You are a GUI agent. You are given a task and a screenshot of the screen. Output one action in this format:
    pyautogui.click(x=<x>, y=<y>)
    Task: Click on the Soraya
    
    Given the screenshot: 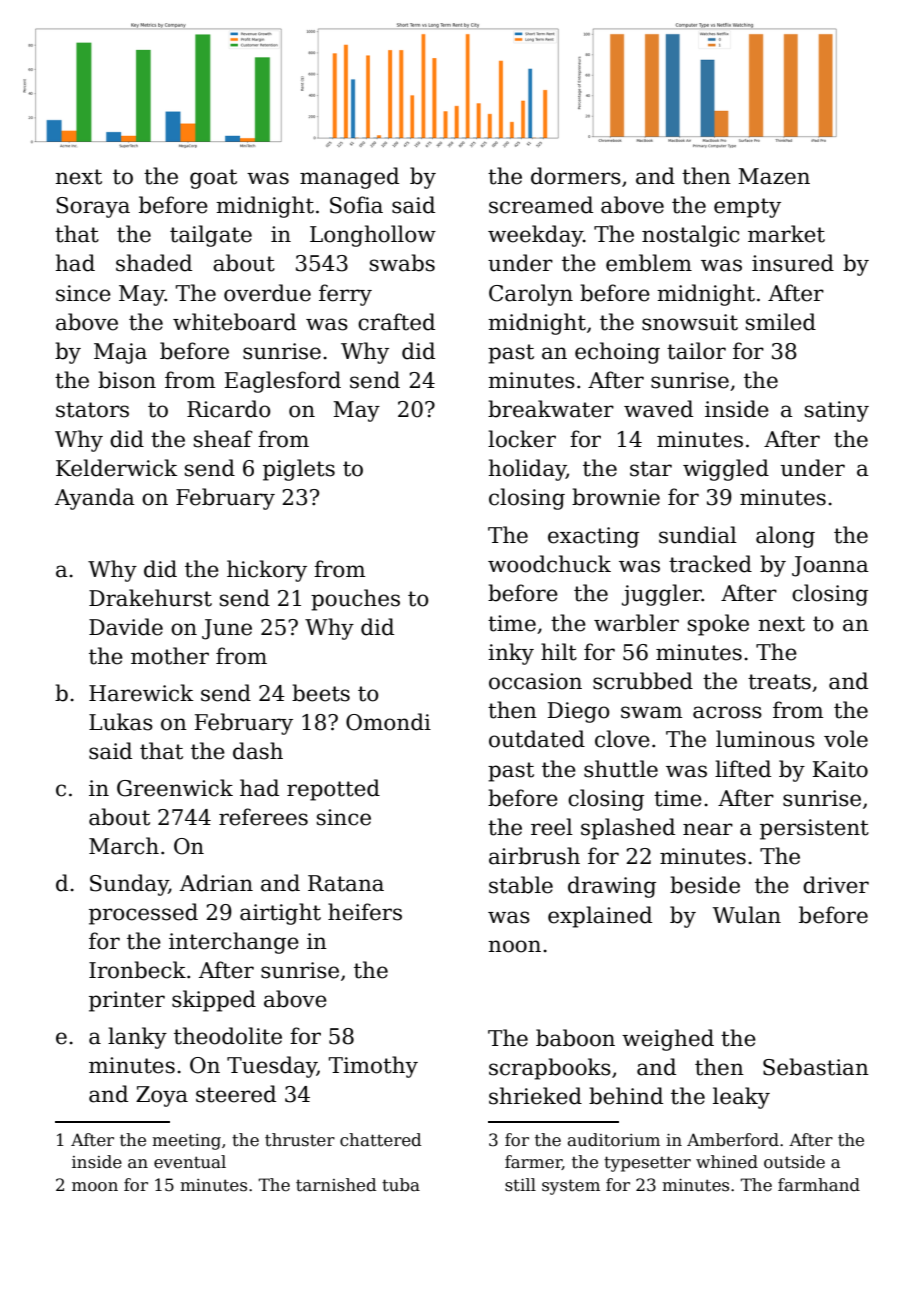 What is the action you would take?
    pyautogui.click(x=93, y=207)
